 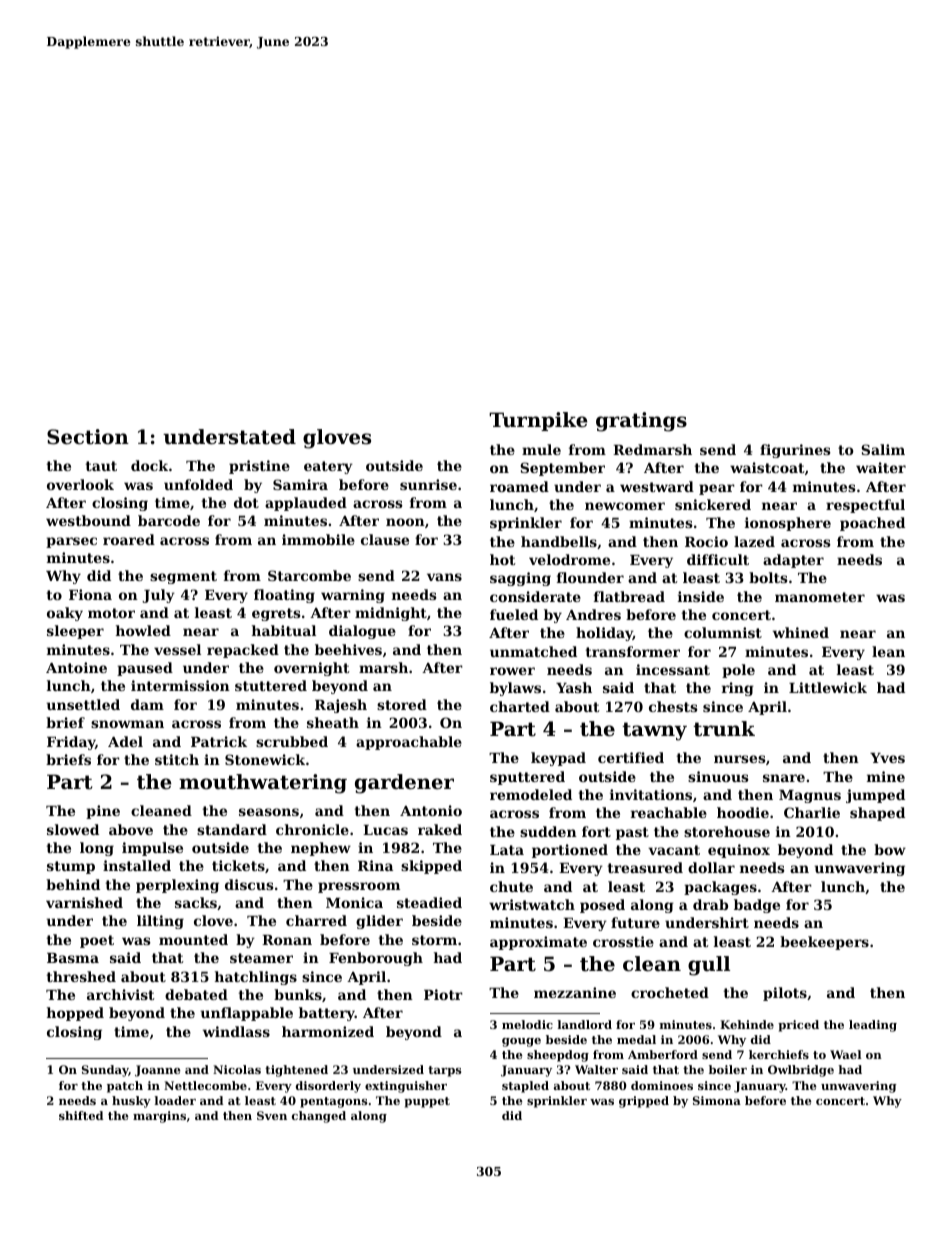 What do you see at coordinates (629, 596) in the screenshot?
I see `flatbread` at bounding box center [629, 596].
